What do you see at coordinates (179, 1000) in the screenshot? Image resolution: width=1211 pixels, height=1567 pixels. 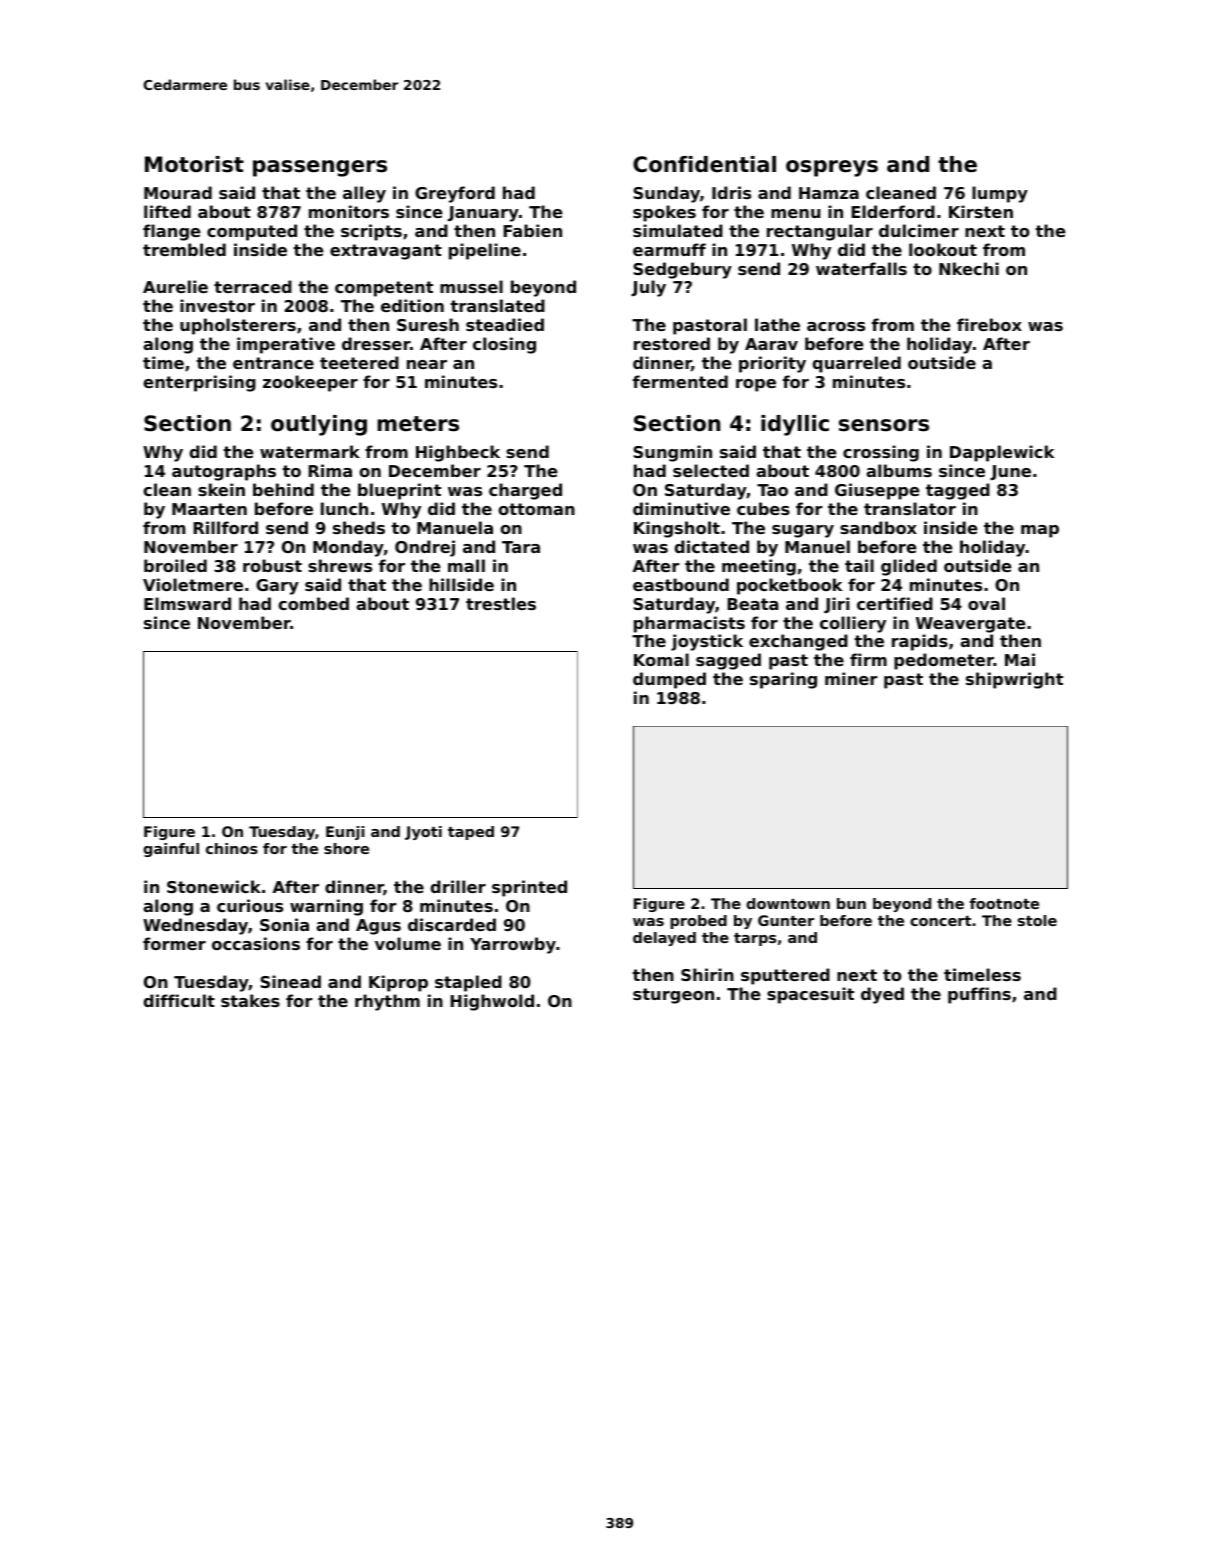 I see `difficult` at bounding box center [179, 1000].
